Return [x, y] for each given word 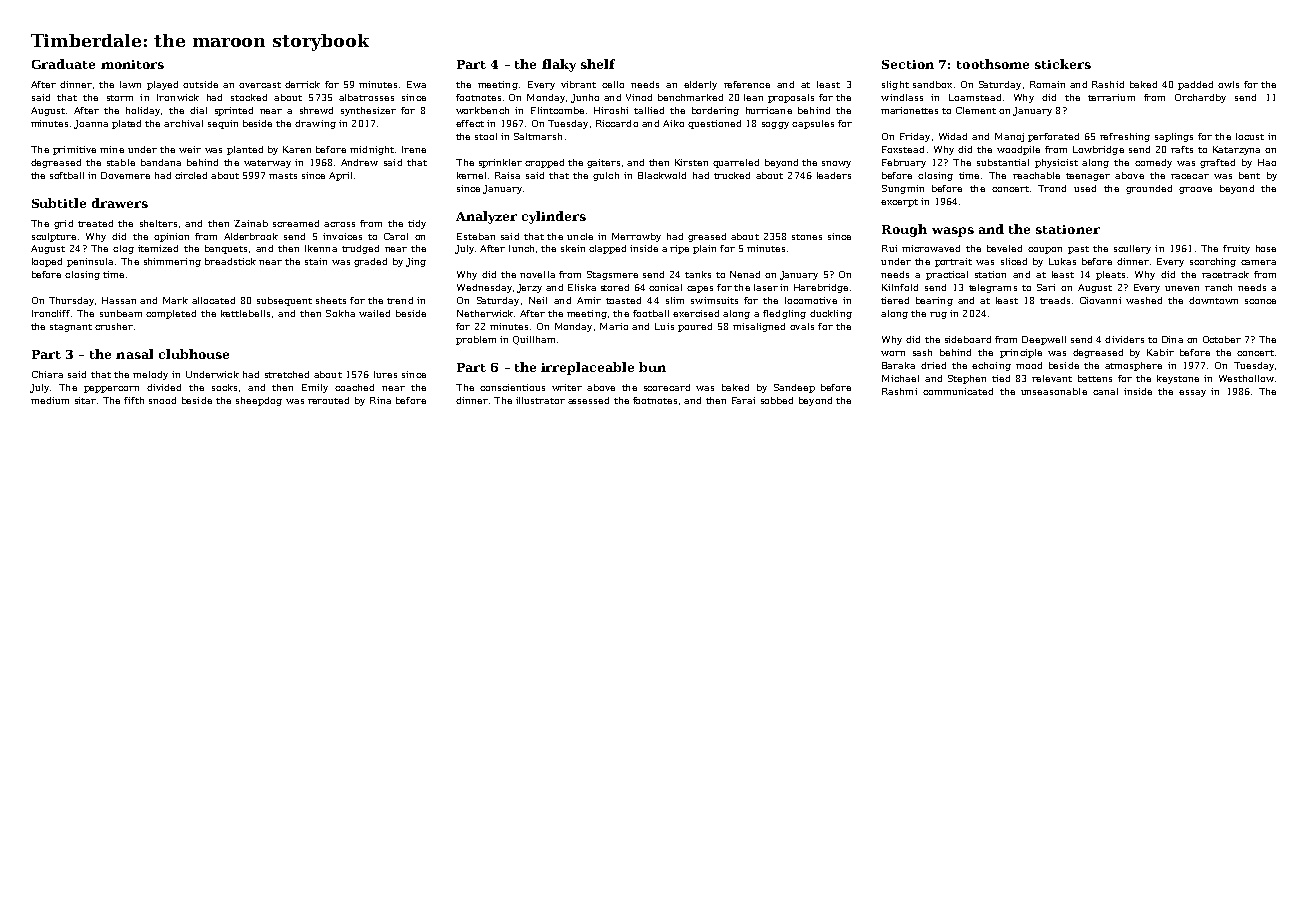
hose [1266, 248]
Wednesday [484, 288]
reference [747, 84]
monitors [132, 64]
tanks [698, 274]
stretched [287, 374]
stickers [1063, 64]
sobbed [777, 400]
